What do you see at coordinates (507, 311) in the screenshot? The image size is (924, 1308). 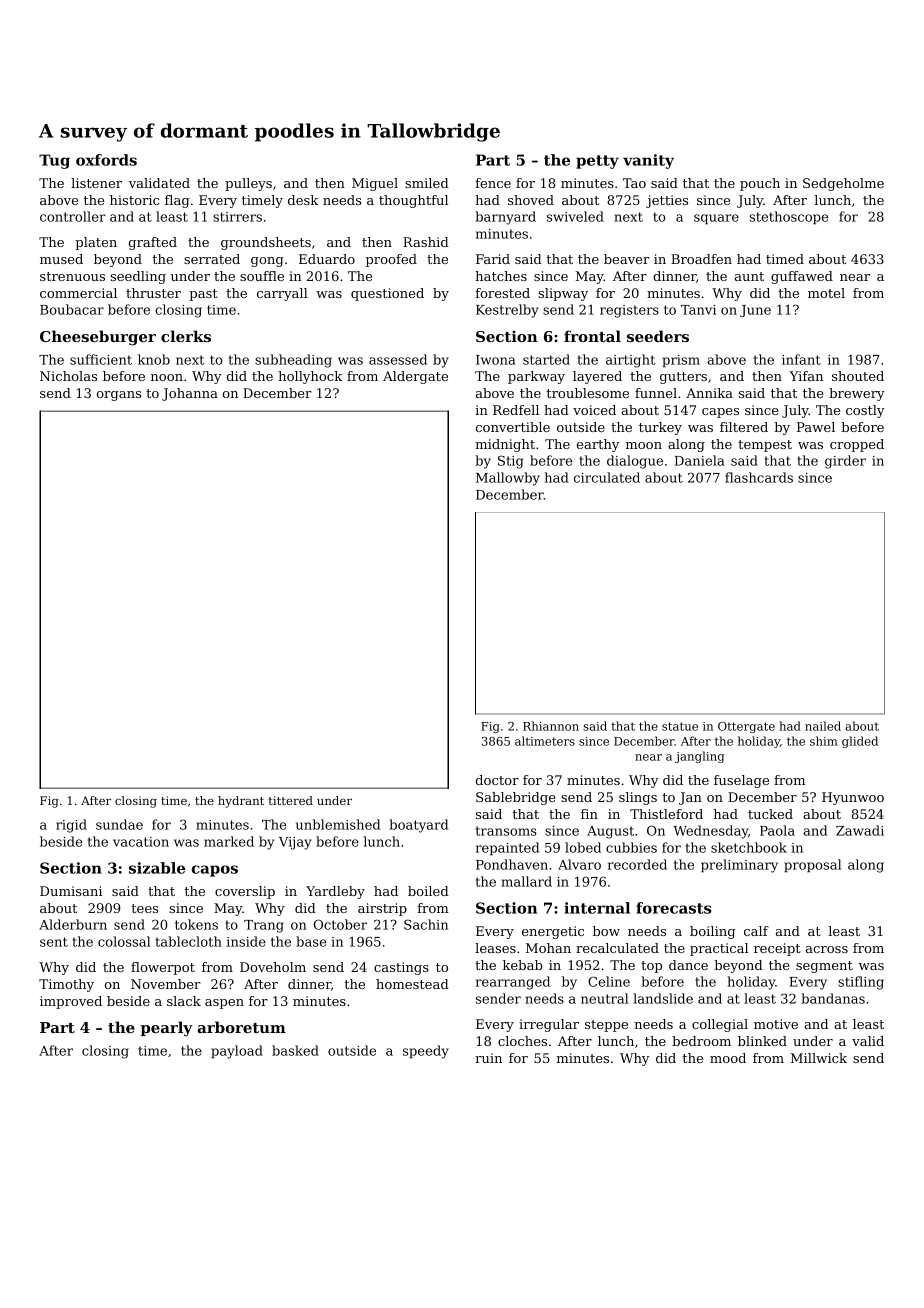 I see `Kestrelby` at bounding box center [507, 311].
